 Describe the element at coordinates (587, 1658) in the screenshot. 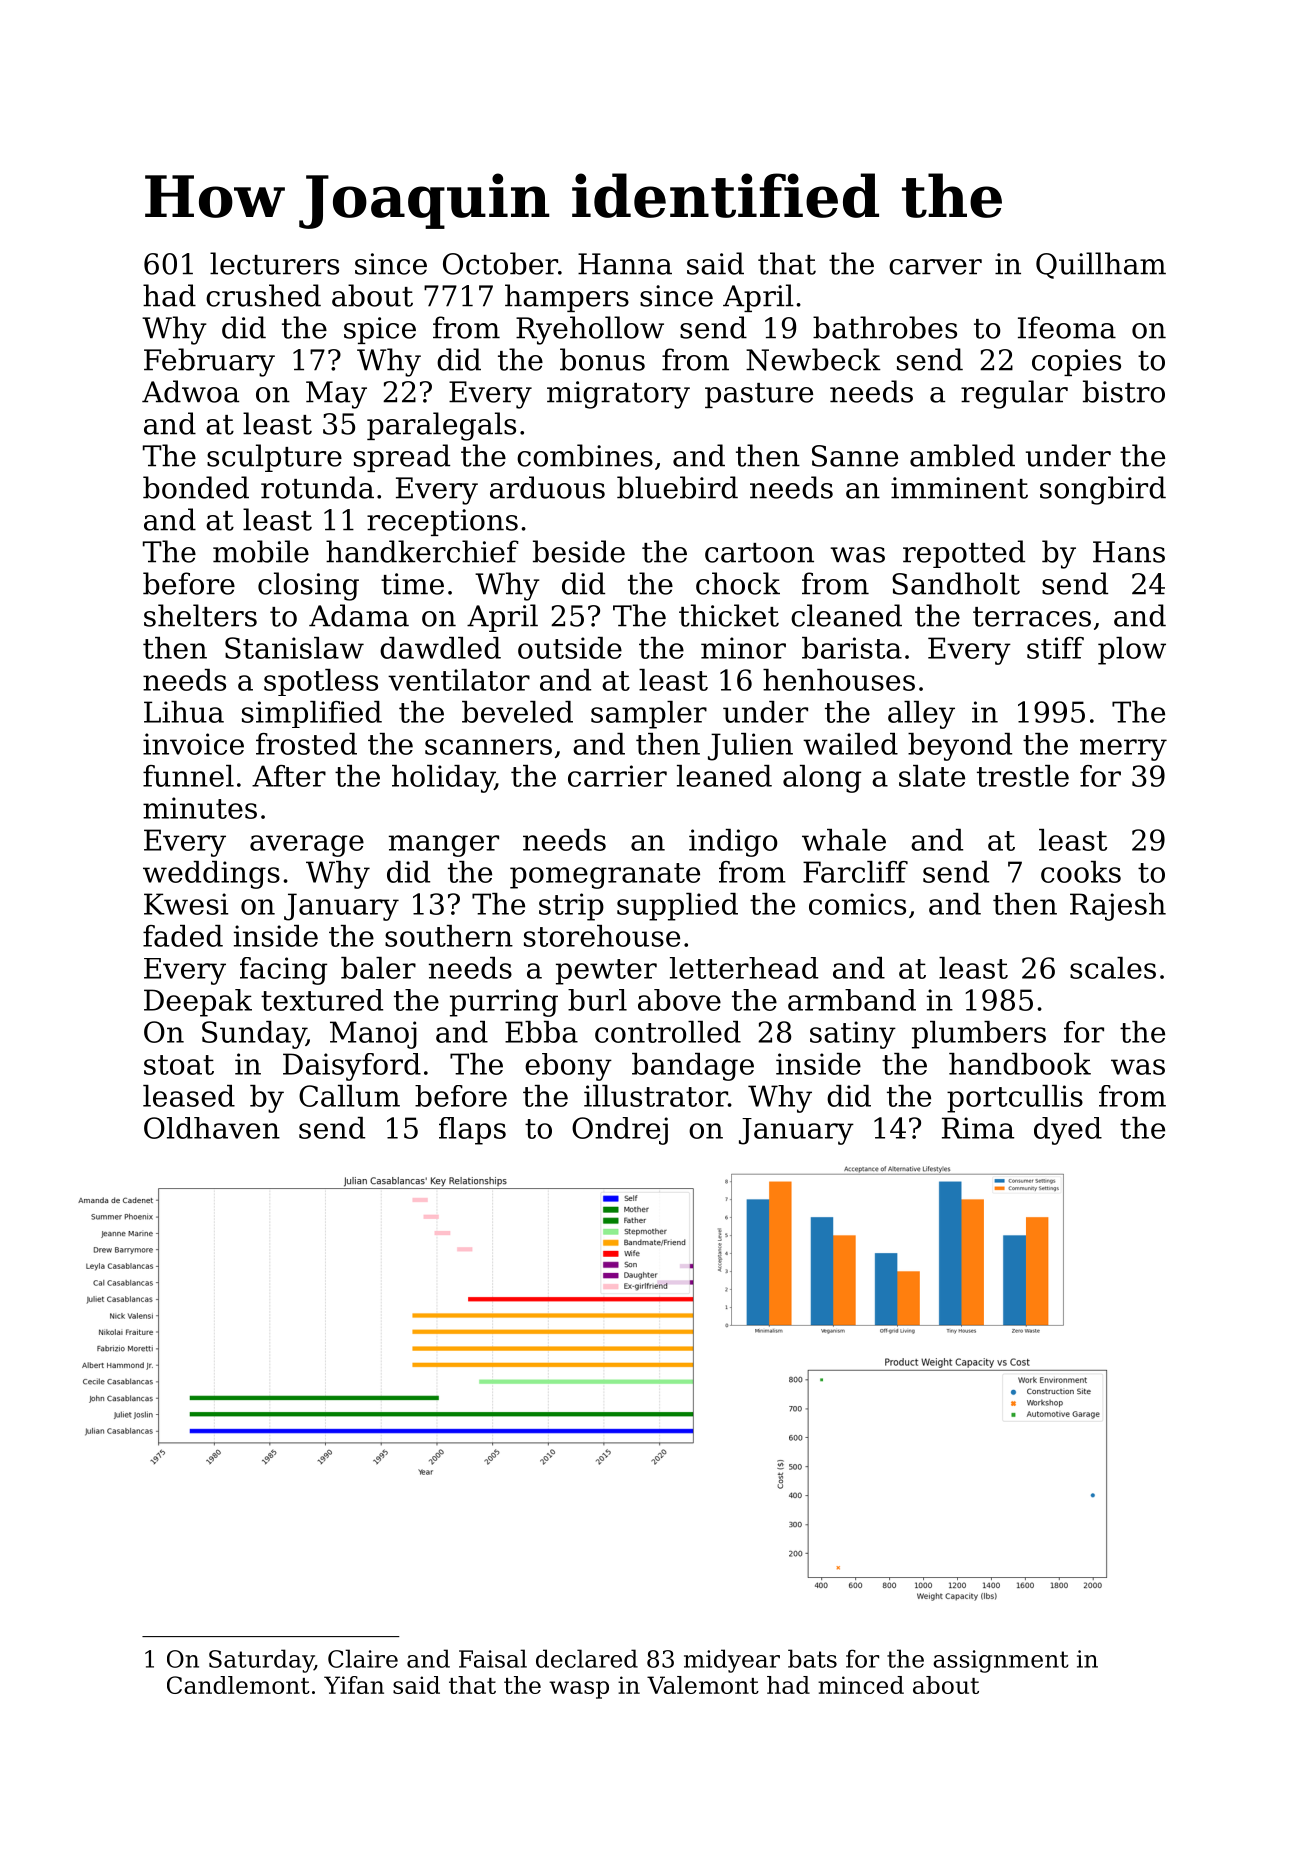

I see `declared` at that location.
